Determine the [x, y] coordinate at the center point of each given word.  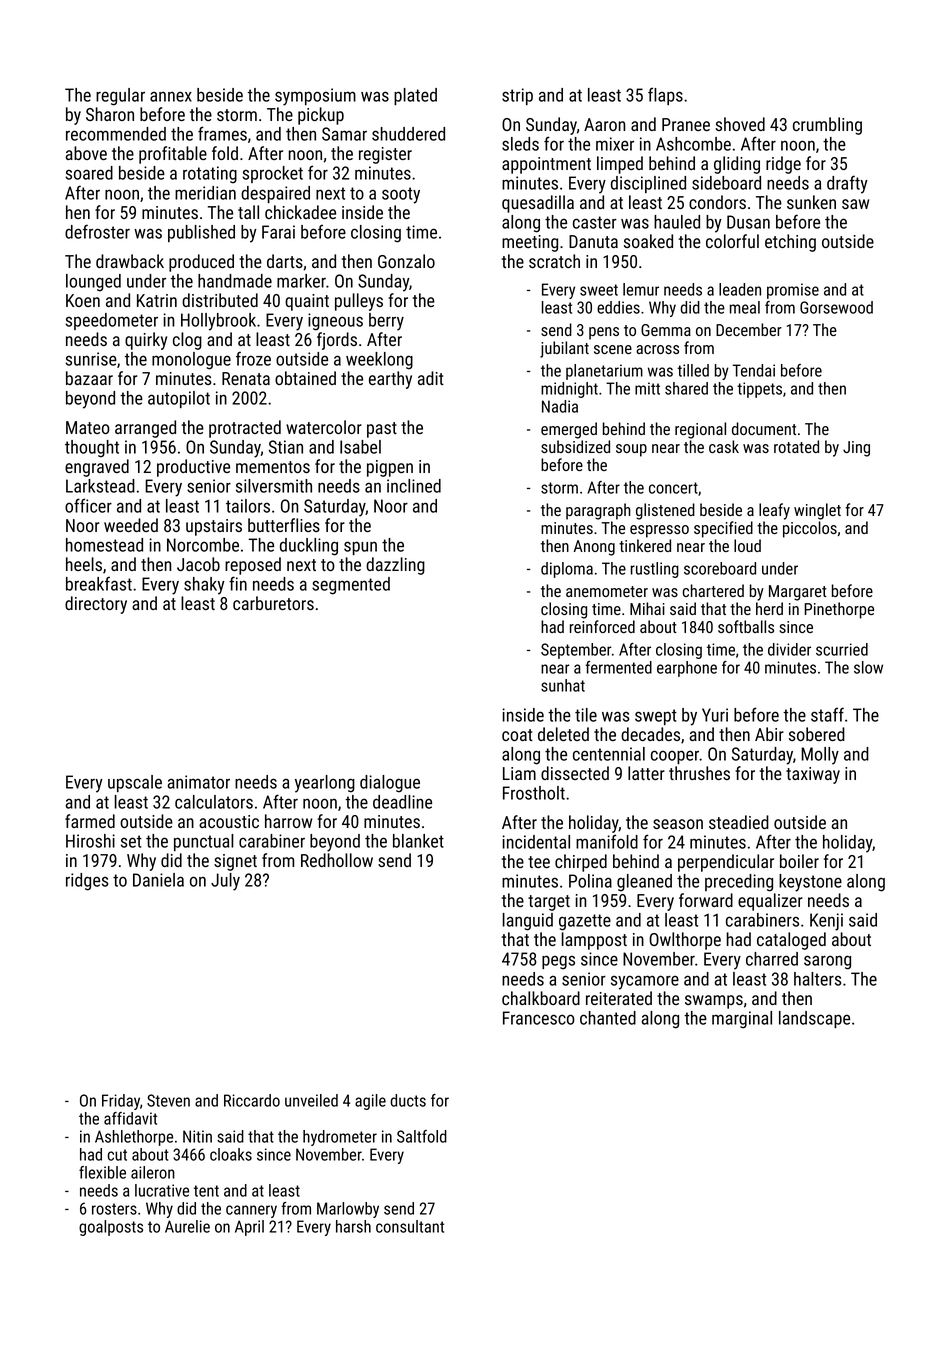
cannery [251, 1211]
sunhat [563, 685]
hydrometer [340, 1138]
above [86, 153]
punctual [204, 842]
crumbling [827, 126]
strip [517, 96]
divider [789, 649]
